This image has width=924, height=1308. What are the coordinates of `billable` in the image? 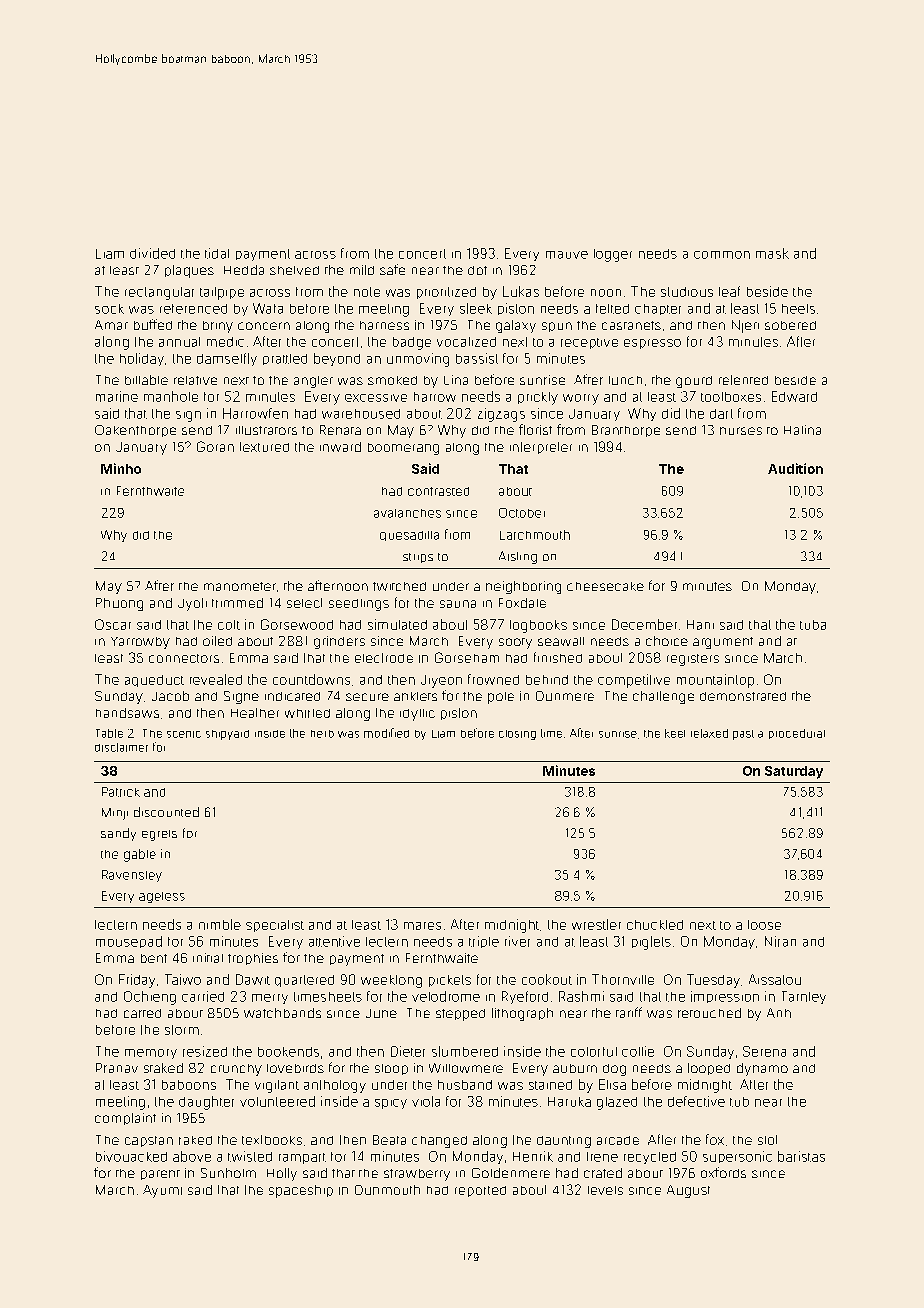 It's located at (146, 380).
